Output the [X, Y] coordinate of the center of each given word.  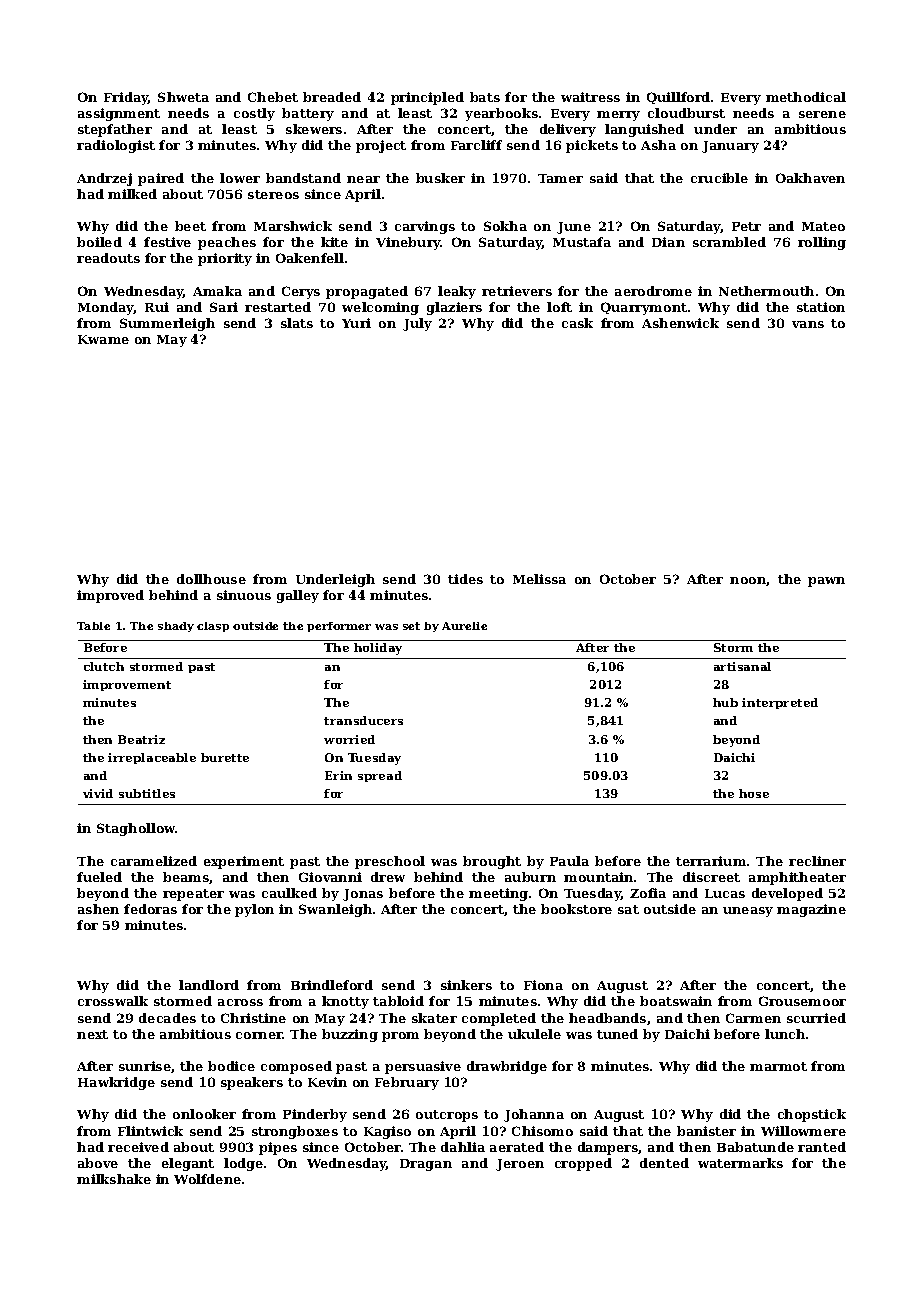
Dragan [426, 1165]
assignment [119, 114]
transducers [363, 720]
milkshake [114, 1179]
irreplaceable [152, 758]
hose [754, 793]
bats [485, 97]
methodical [806, 97]
